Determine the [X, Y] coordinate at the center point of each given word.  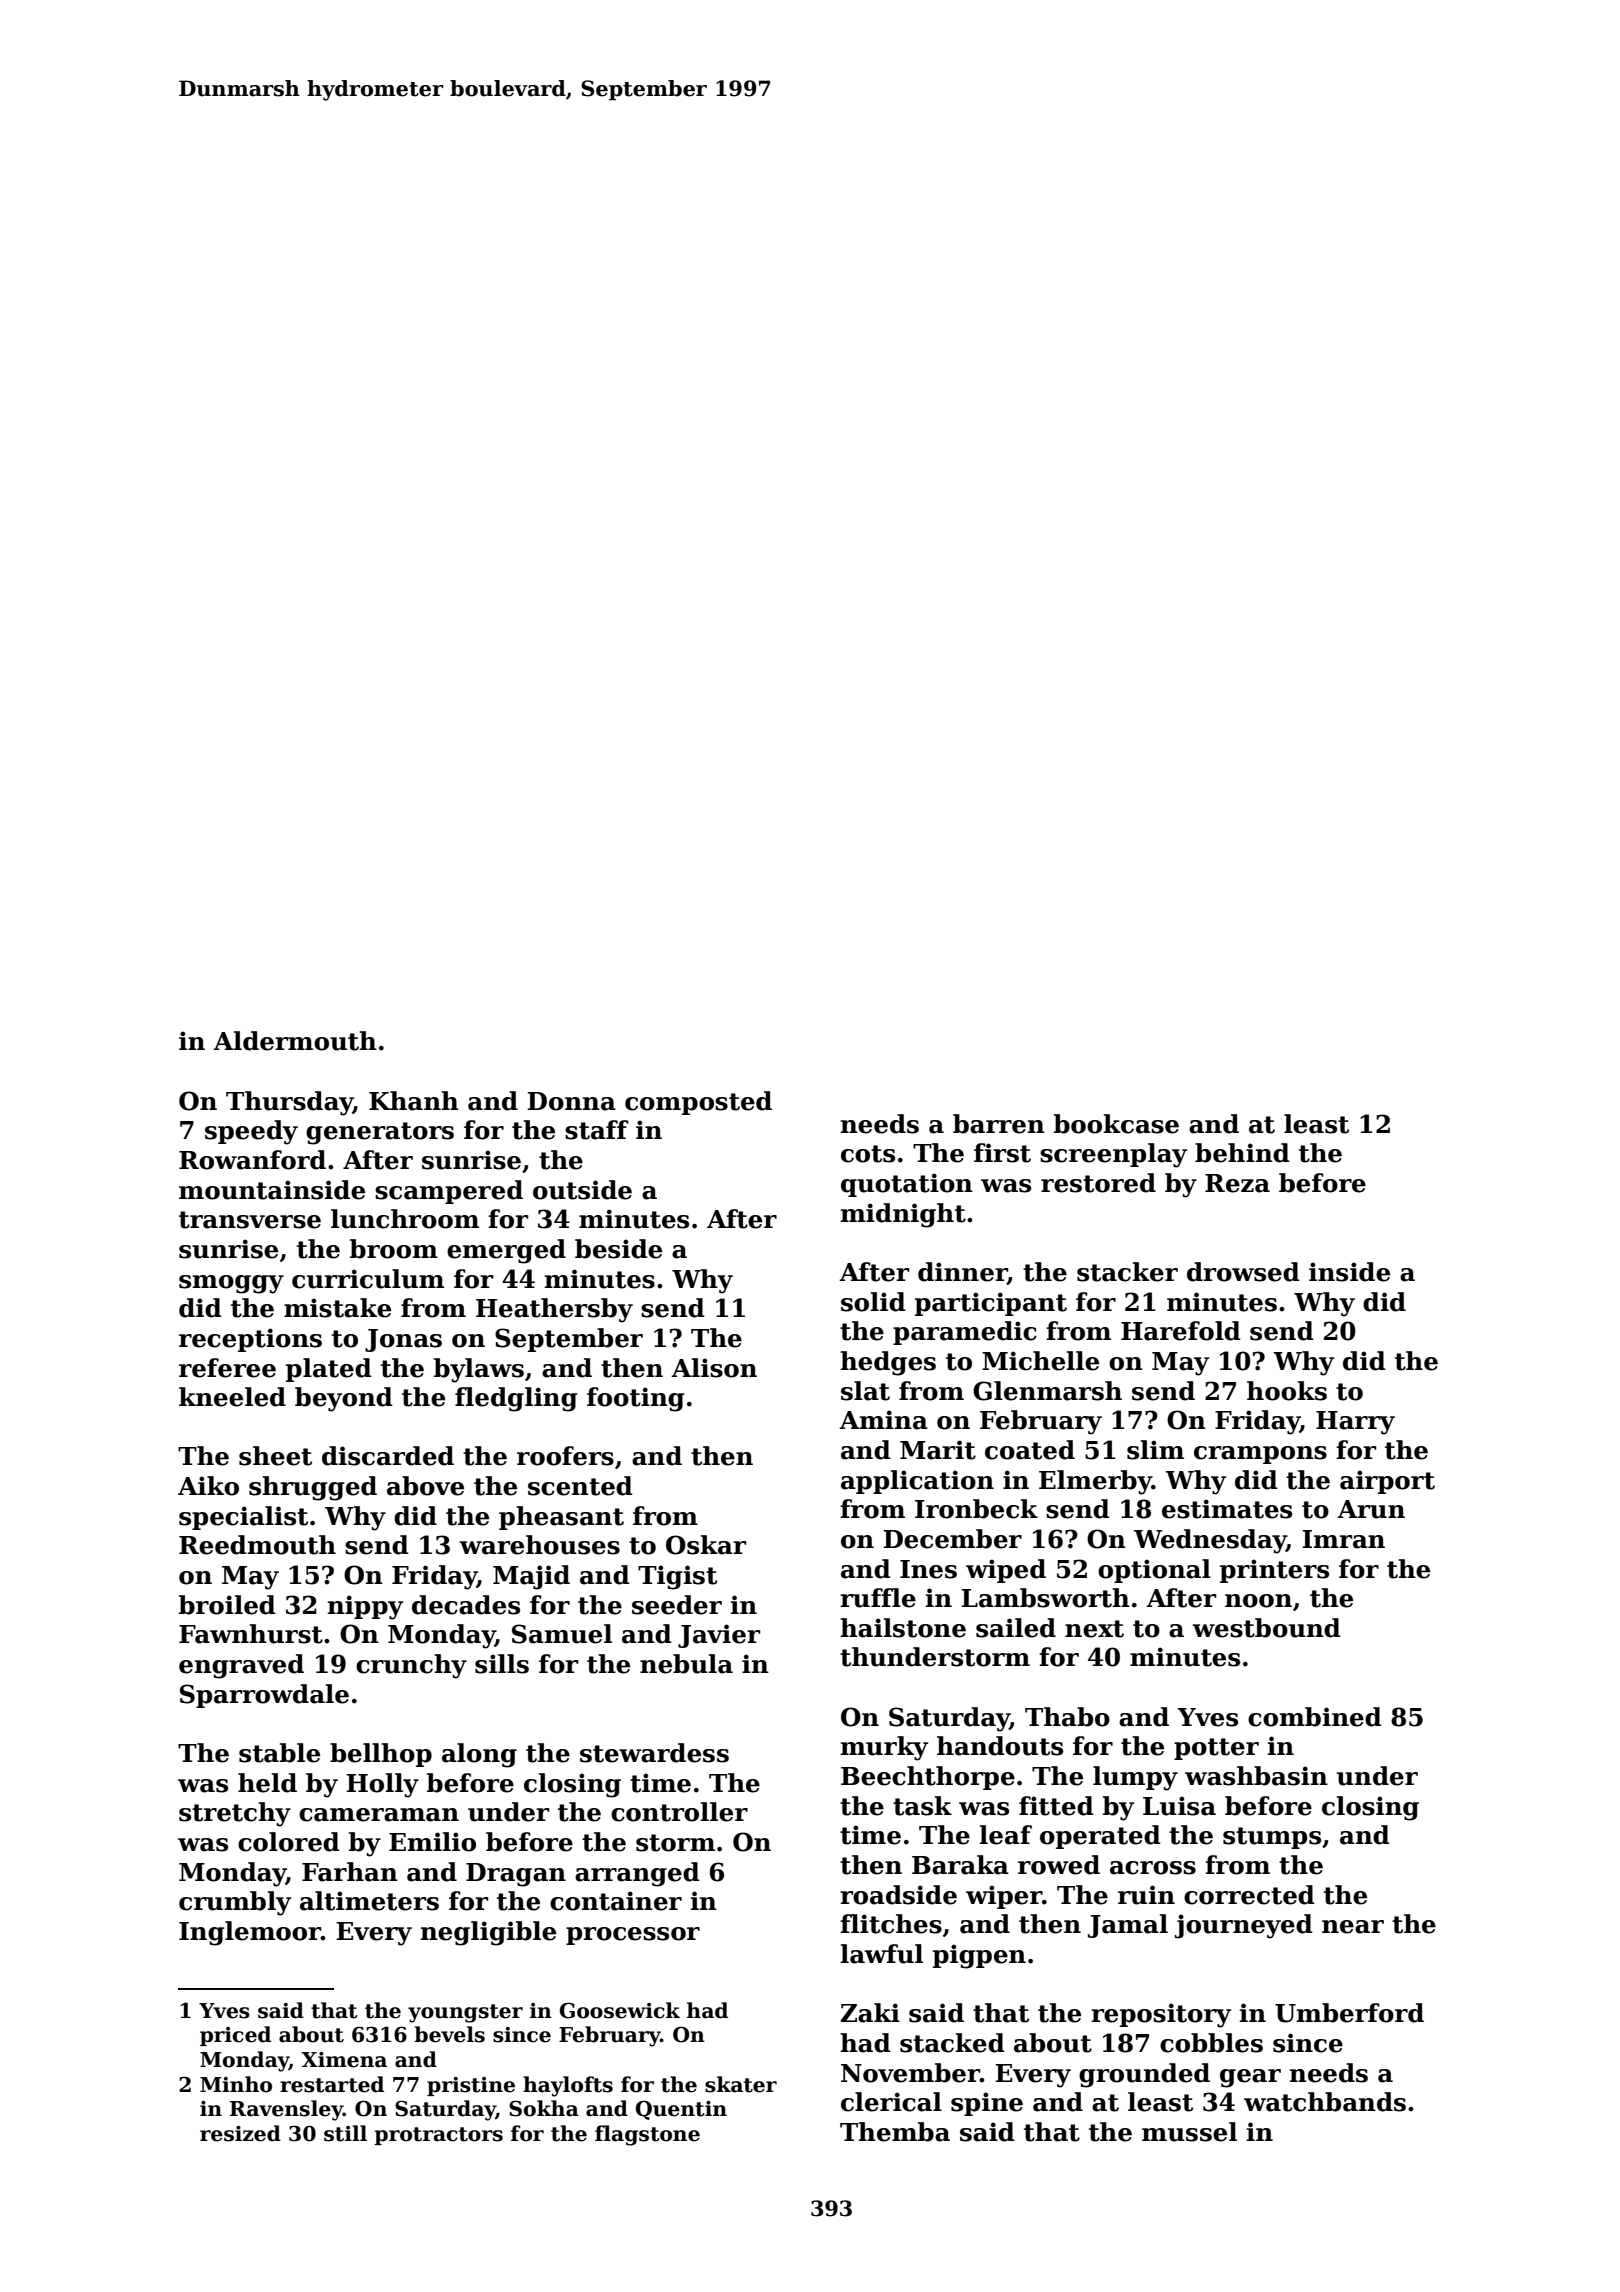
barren [999, 1124]
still [345, 2133]
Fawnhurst [251, 1634]
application [917, 1482]
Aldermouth [295, 1041]
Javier [719, 1636]
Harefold [1181, 1331]
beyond [344, 1399]
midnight [903, 1215]
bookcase [1116, 1124]
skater [741, 2084]
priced [235, 2036]
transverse [250, 1220]
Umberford [1349, 2013]
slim [1155, 1450]
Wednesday [1210, 1541]
